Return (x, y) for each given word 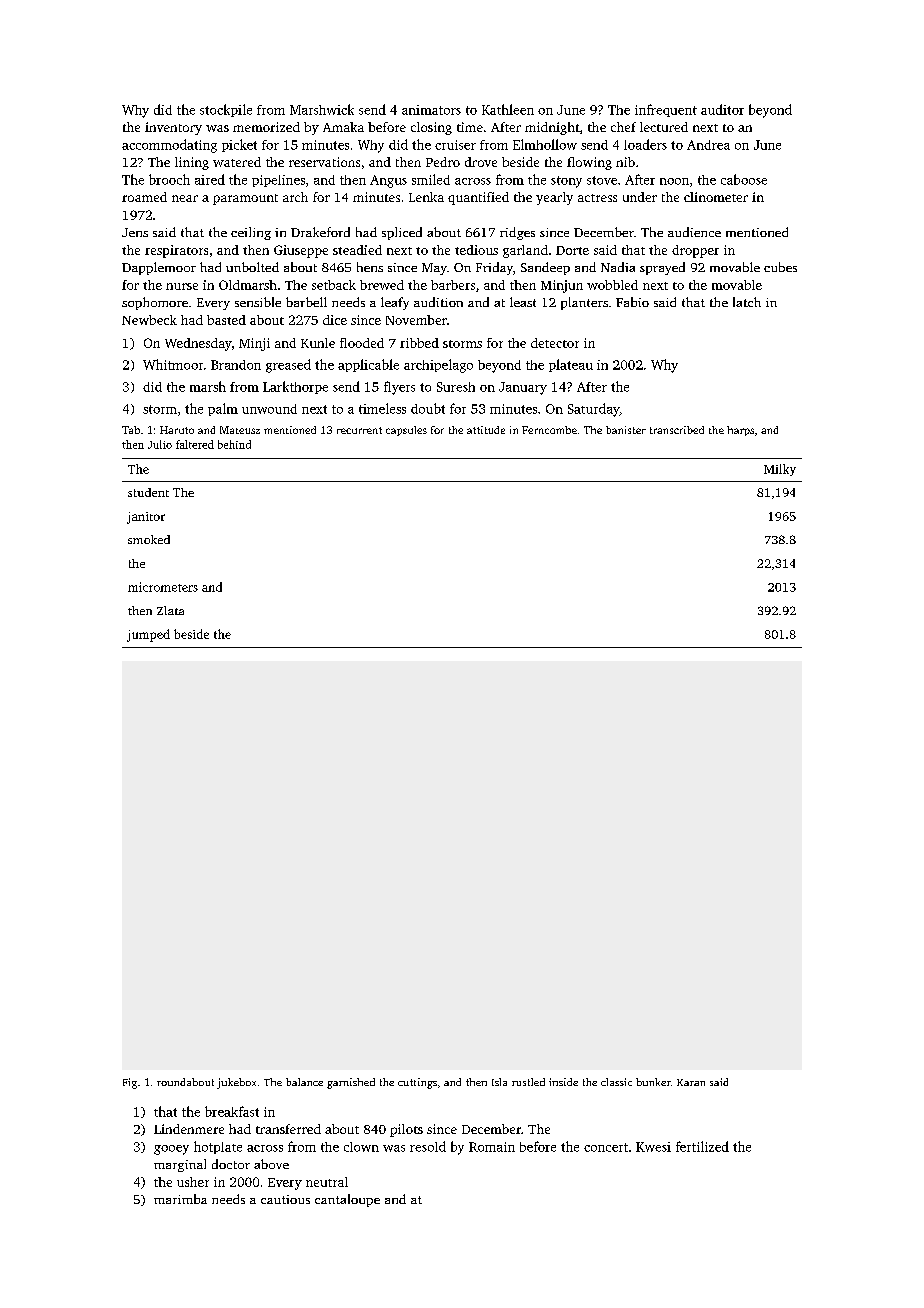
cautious (285, 1199)
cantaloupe (347, 1200)
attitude (486, 430)
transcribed (677, 430)
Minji (254, 344)
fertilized (702, 1146)
